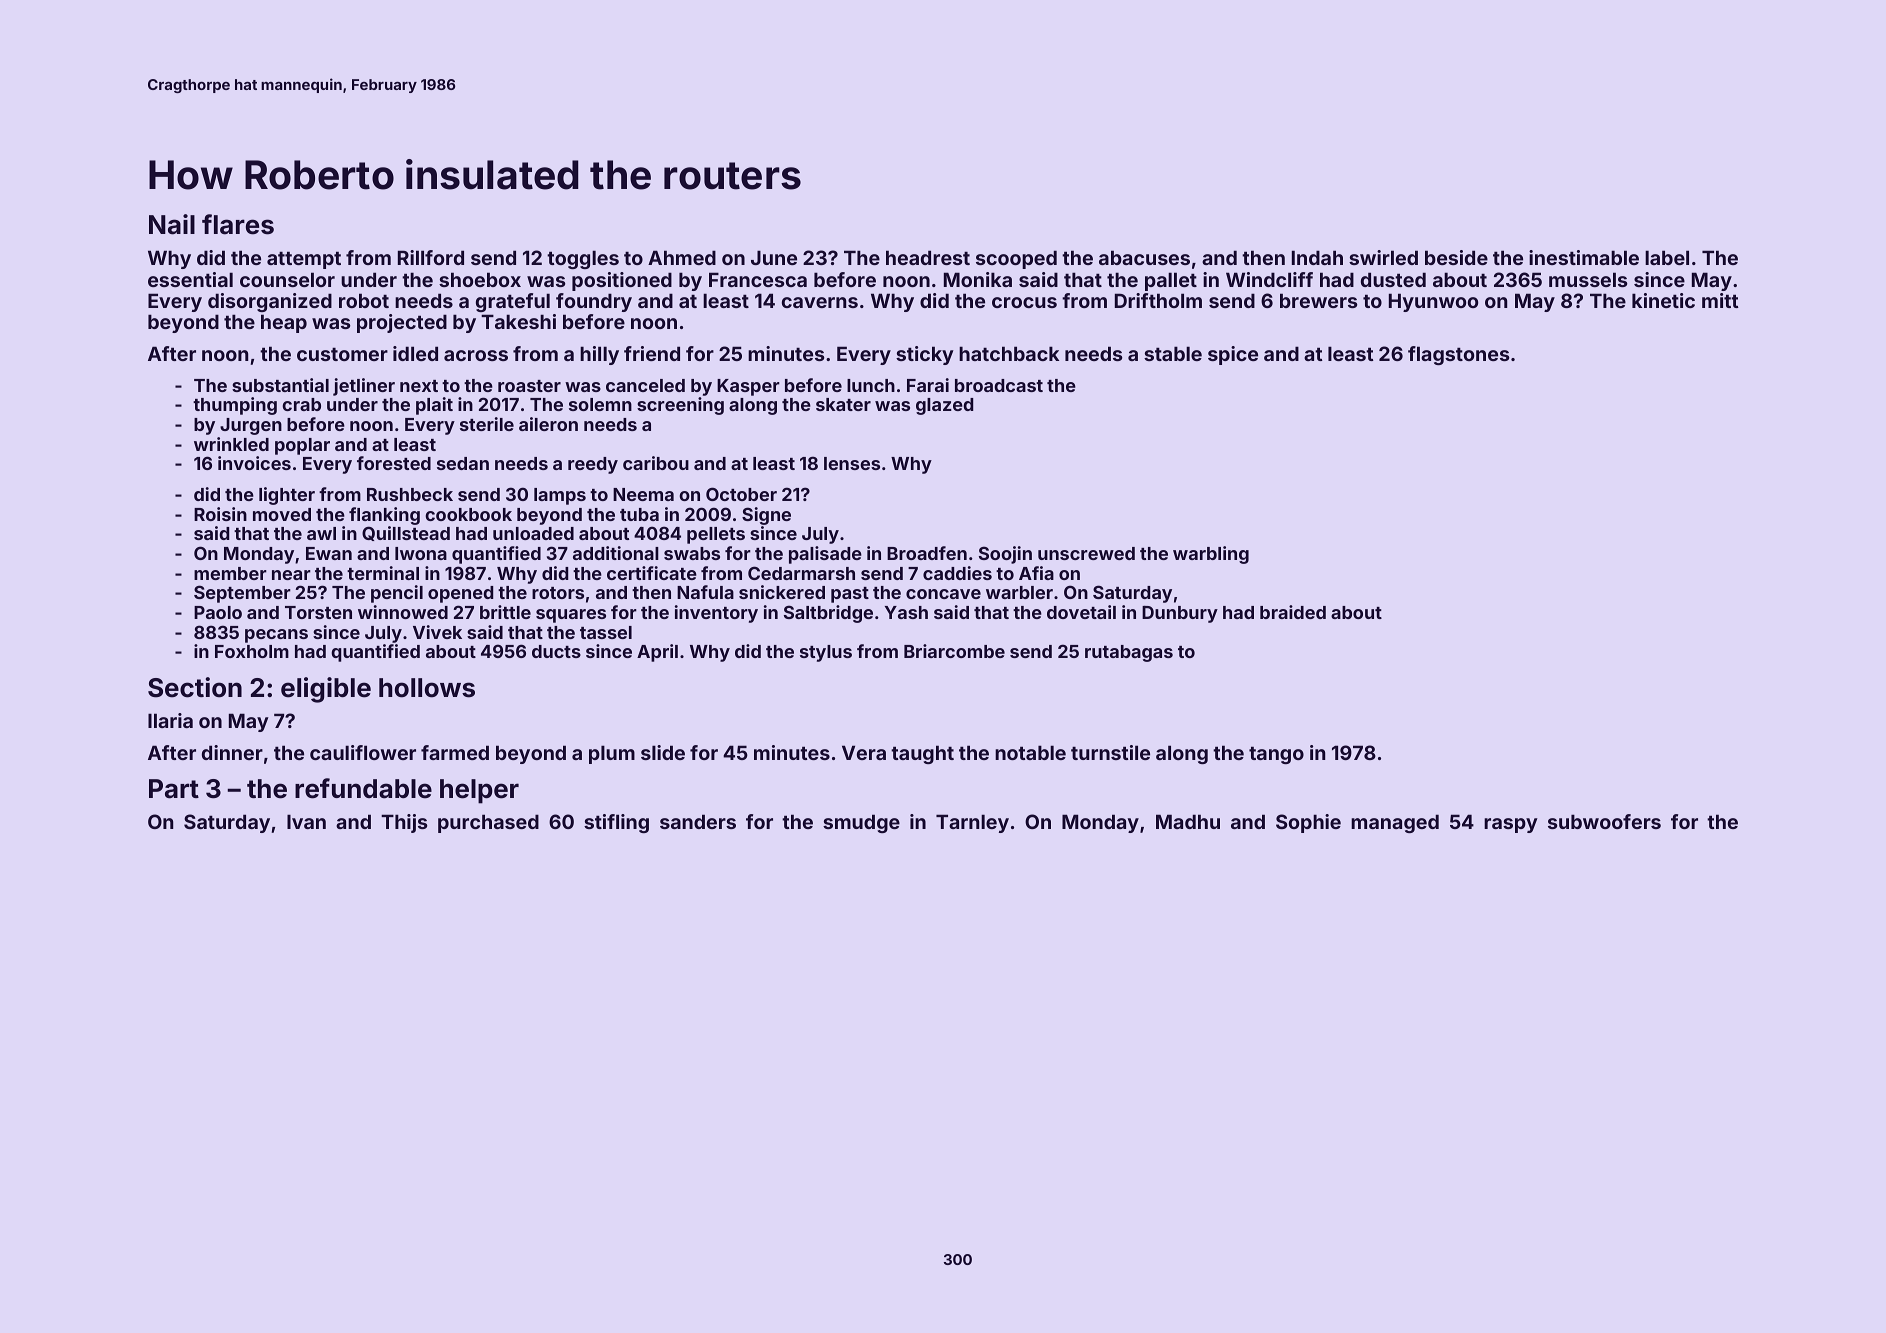 The image size is (1886, 1333). What do you see at coordinates (476, 355) in the page?
I see `across` at bounding box center [476, 355].
